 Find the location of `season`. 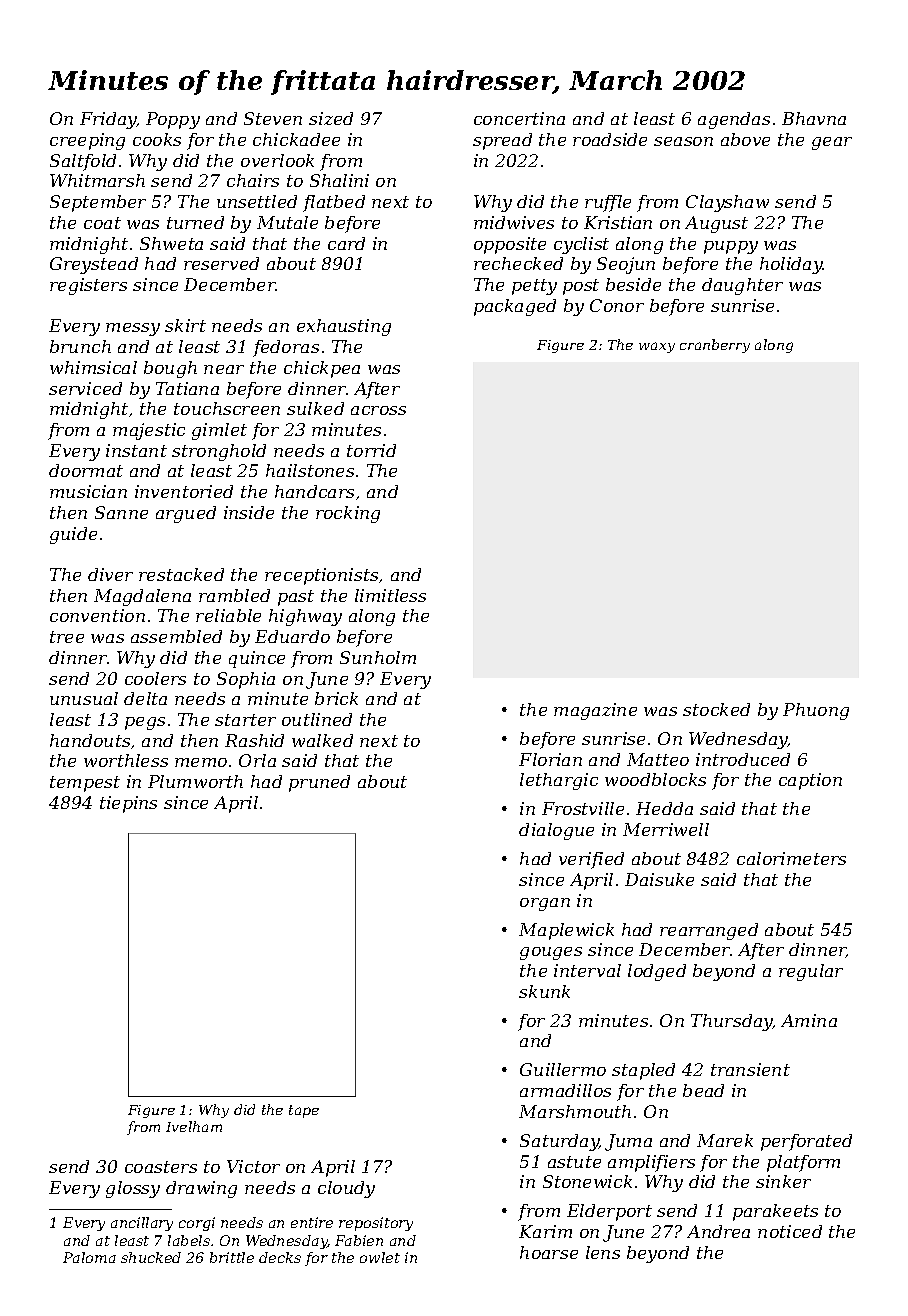

season is located at coordinates (683, 141).
